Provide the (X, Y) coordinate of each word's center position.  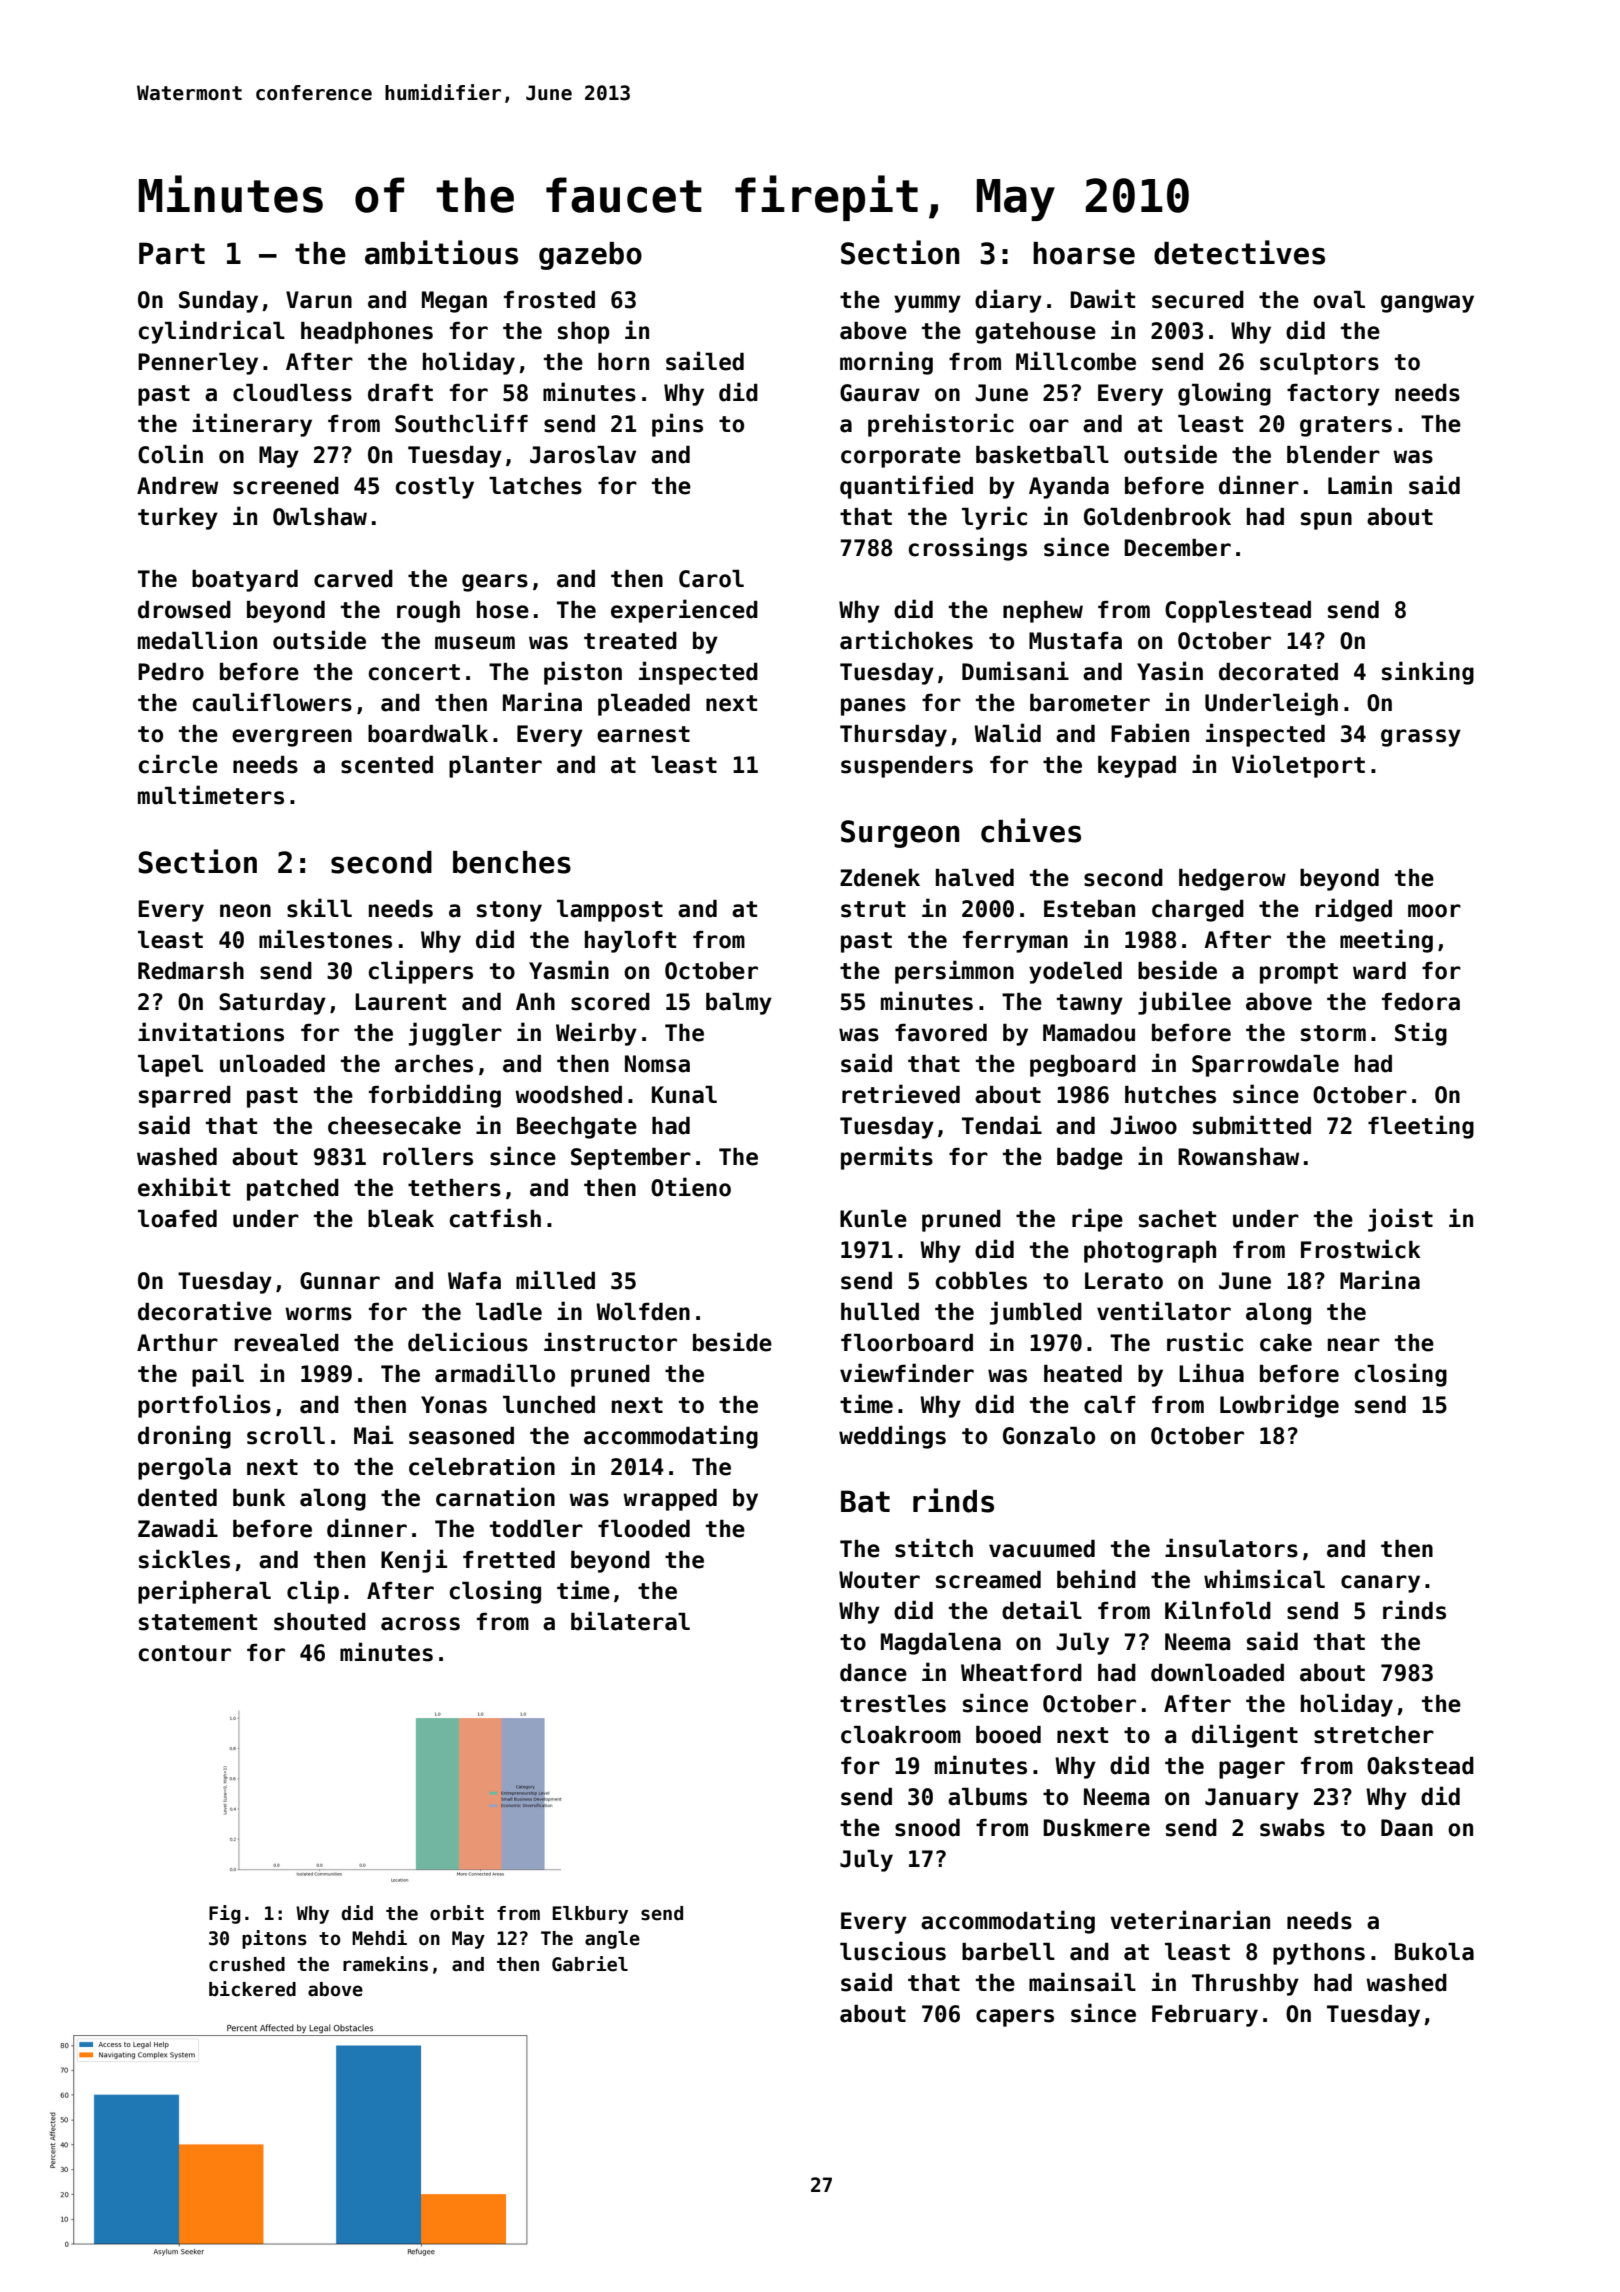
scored (610, 1002)
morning (886, 363)
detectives (1239, 252)
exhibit (184, 1187)
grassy (1421, 738)
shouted (320, 1622)
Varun (319, 300)
